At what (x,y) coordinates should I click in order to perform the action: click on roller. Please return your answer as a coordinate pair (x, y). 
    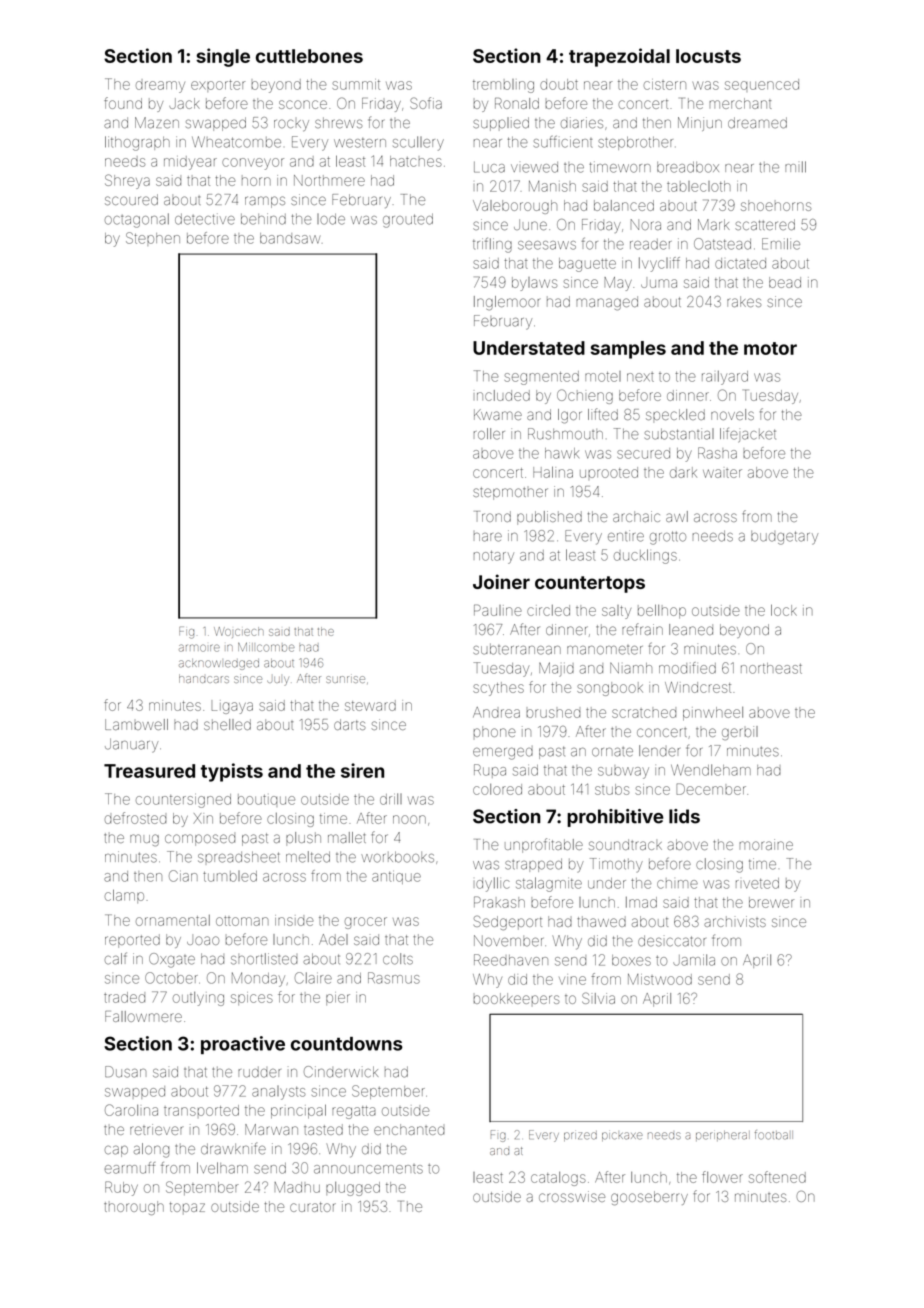
    Looking at the image, I should click on (489, 434).
